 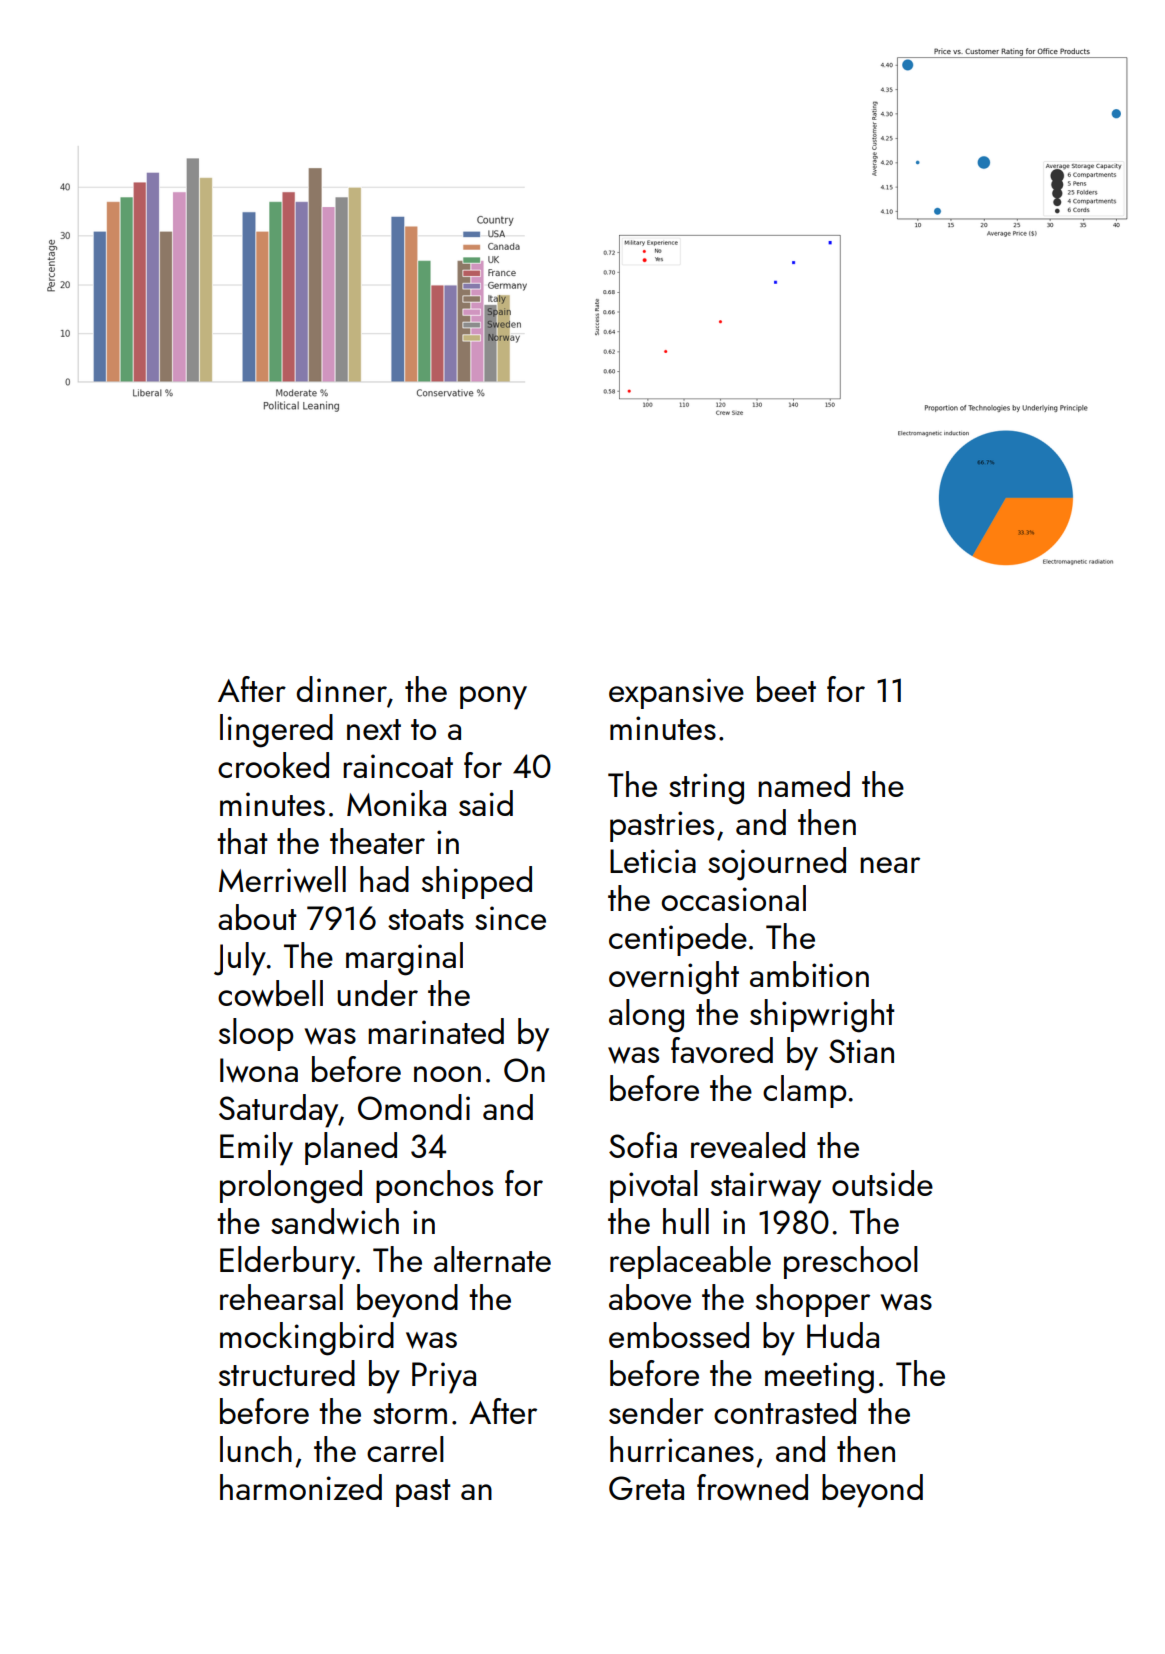 I want to click on harmonized, so click(x=301, y=1487).
